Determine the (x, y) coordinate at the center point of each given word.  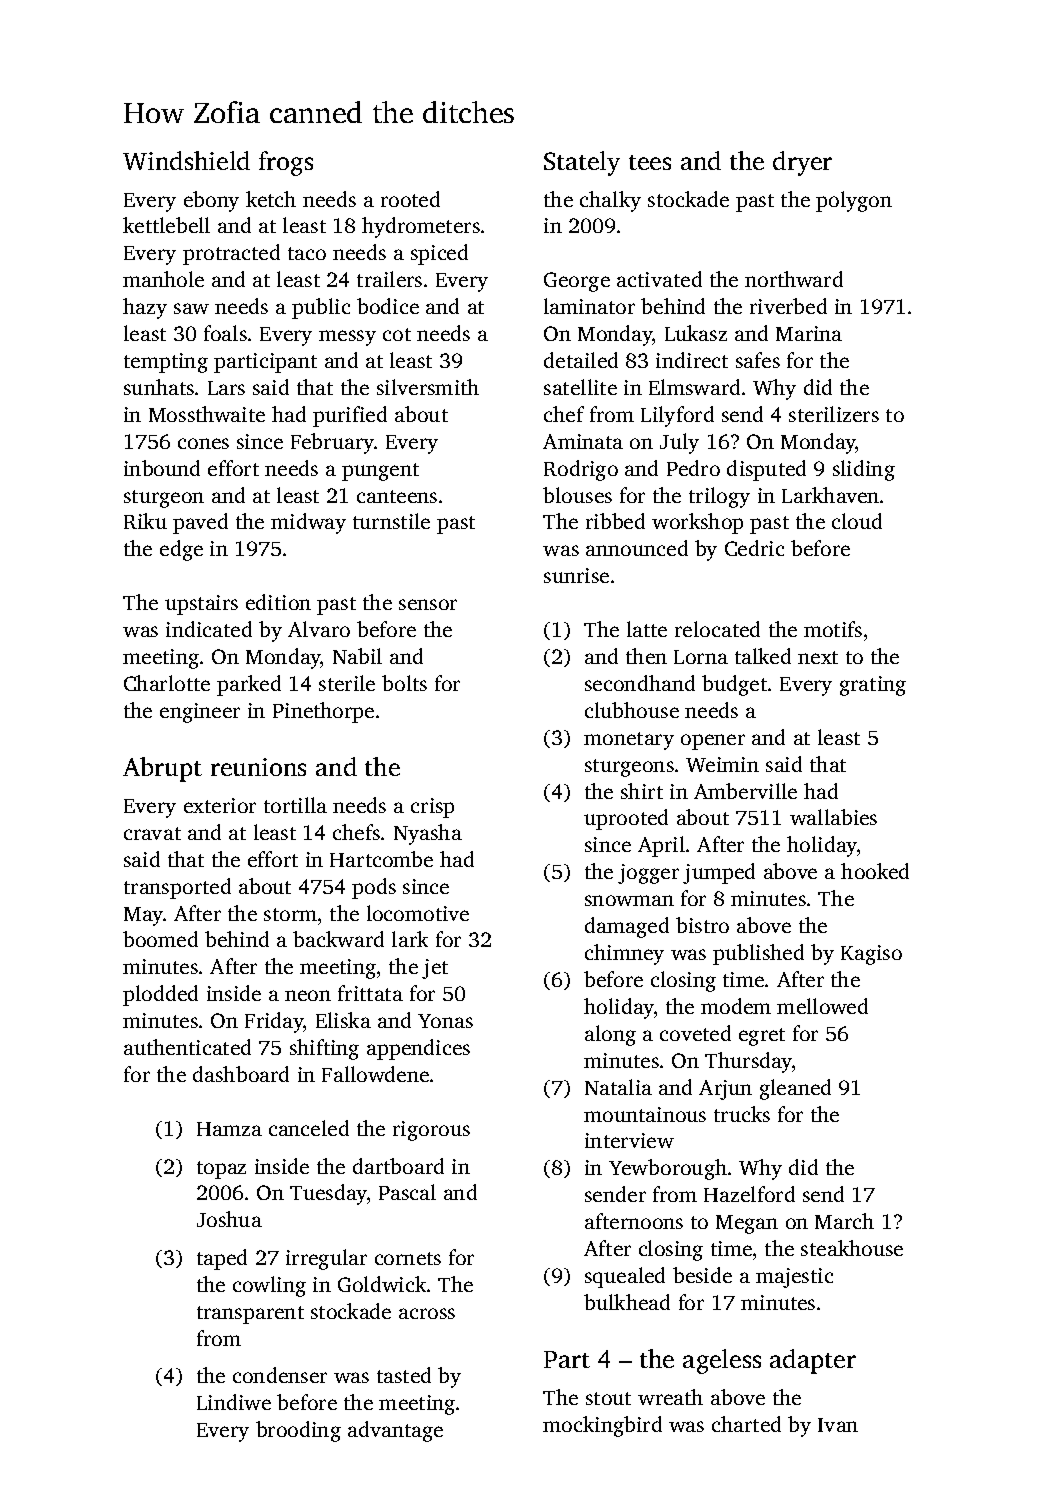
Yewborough (668, 1169)
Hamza (229, 1129)
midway (308, 523)
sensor (428, 604)
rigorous (431, 1131)
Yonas (445, 1021)
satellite (580, 387)
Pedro (693, 468)
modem (736, 1006)
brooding (298, 1431)
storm (290, 914)
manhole (163, 279)
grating (873, 686)
